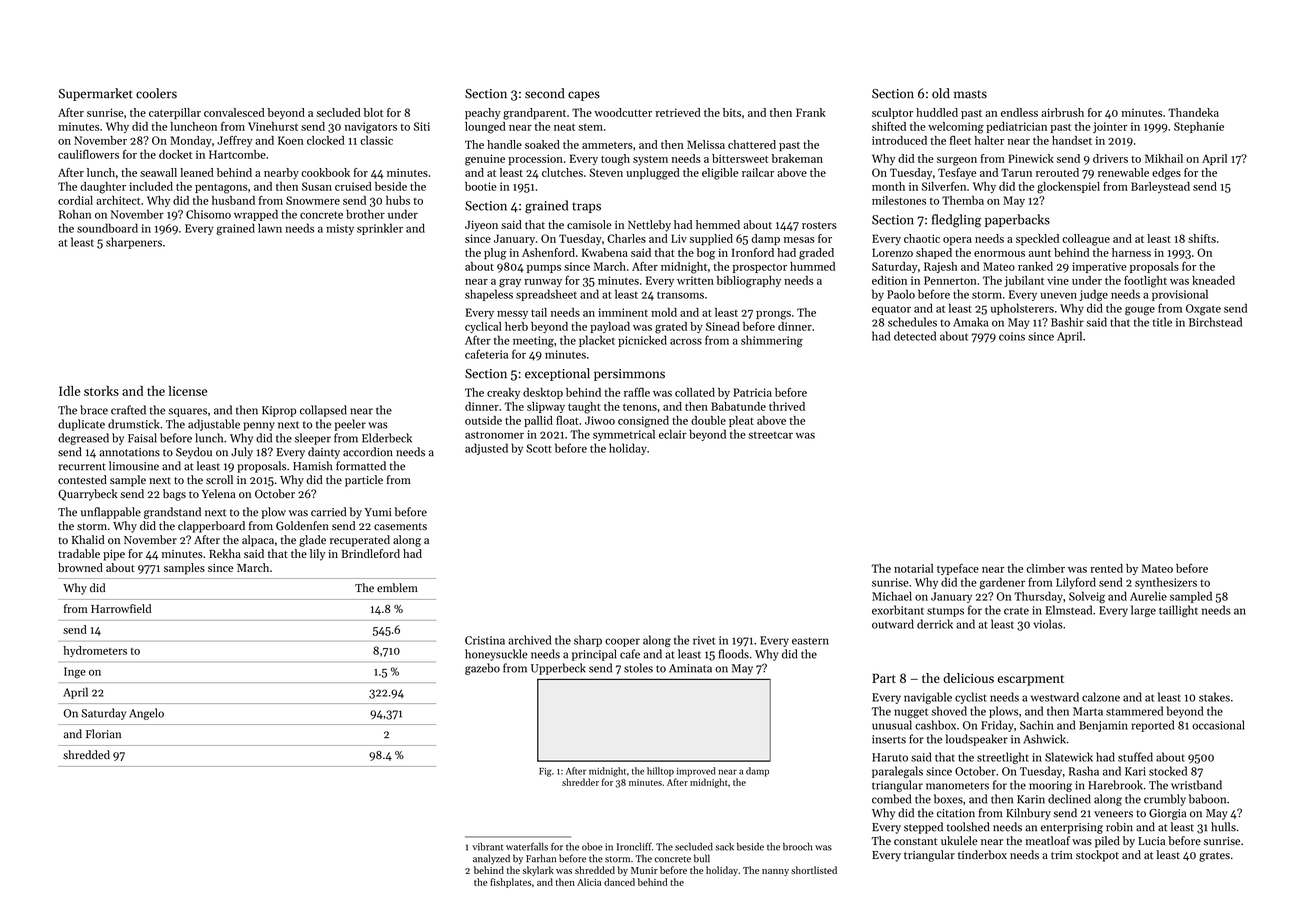 This page has width=1308, height=924. I want to click on license, so click(187, 391).
